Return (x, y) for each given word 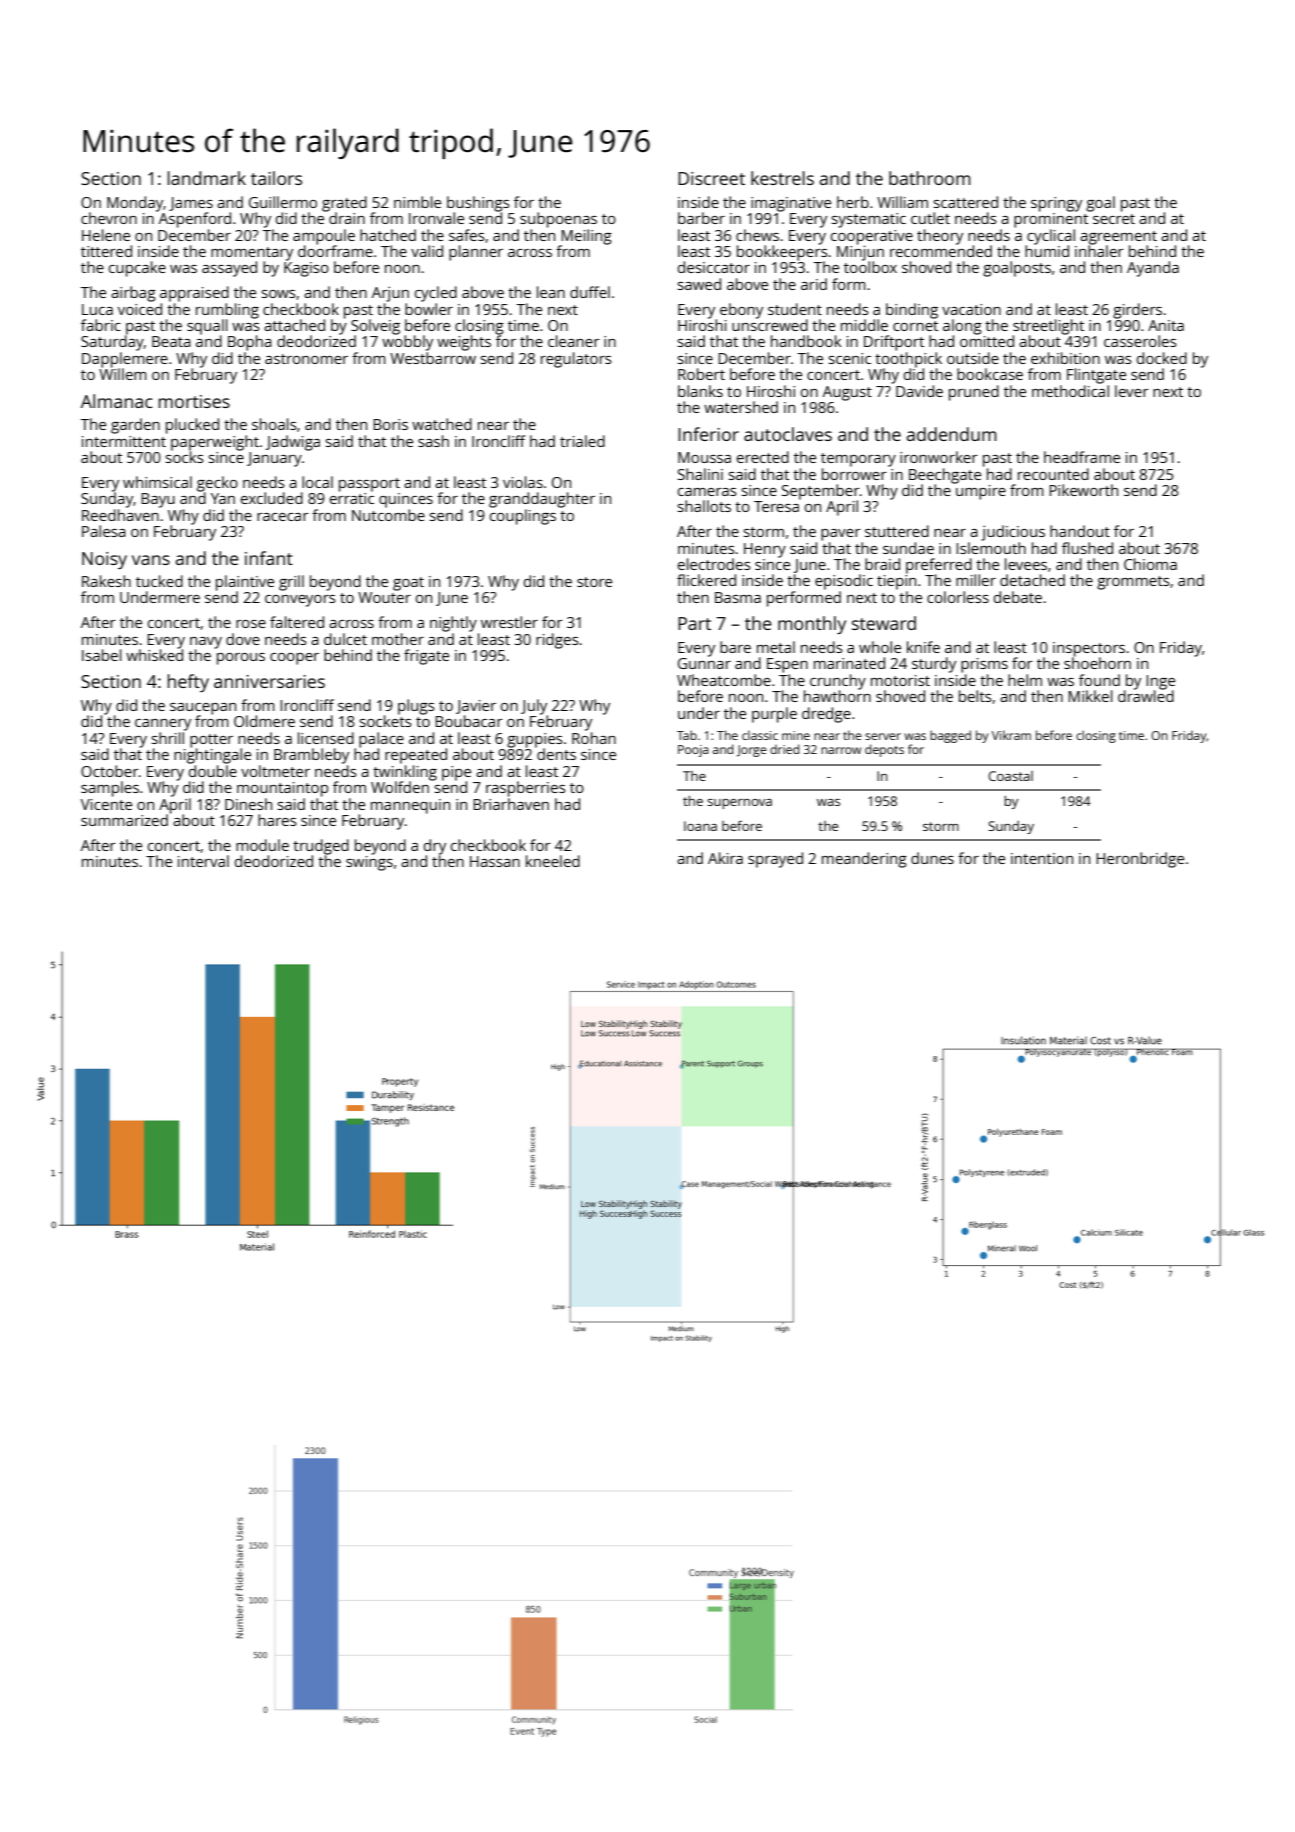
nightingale (212, 756)
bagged (950, 736)
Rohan (594, 738)
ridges (557, 641)
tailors (276, 178)
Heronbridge (1140, 860)
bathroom (930, 178)
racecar (283, 517)
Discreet (711, 178)
